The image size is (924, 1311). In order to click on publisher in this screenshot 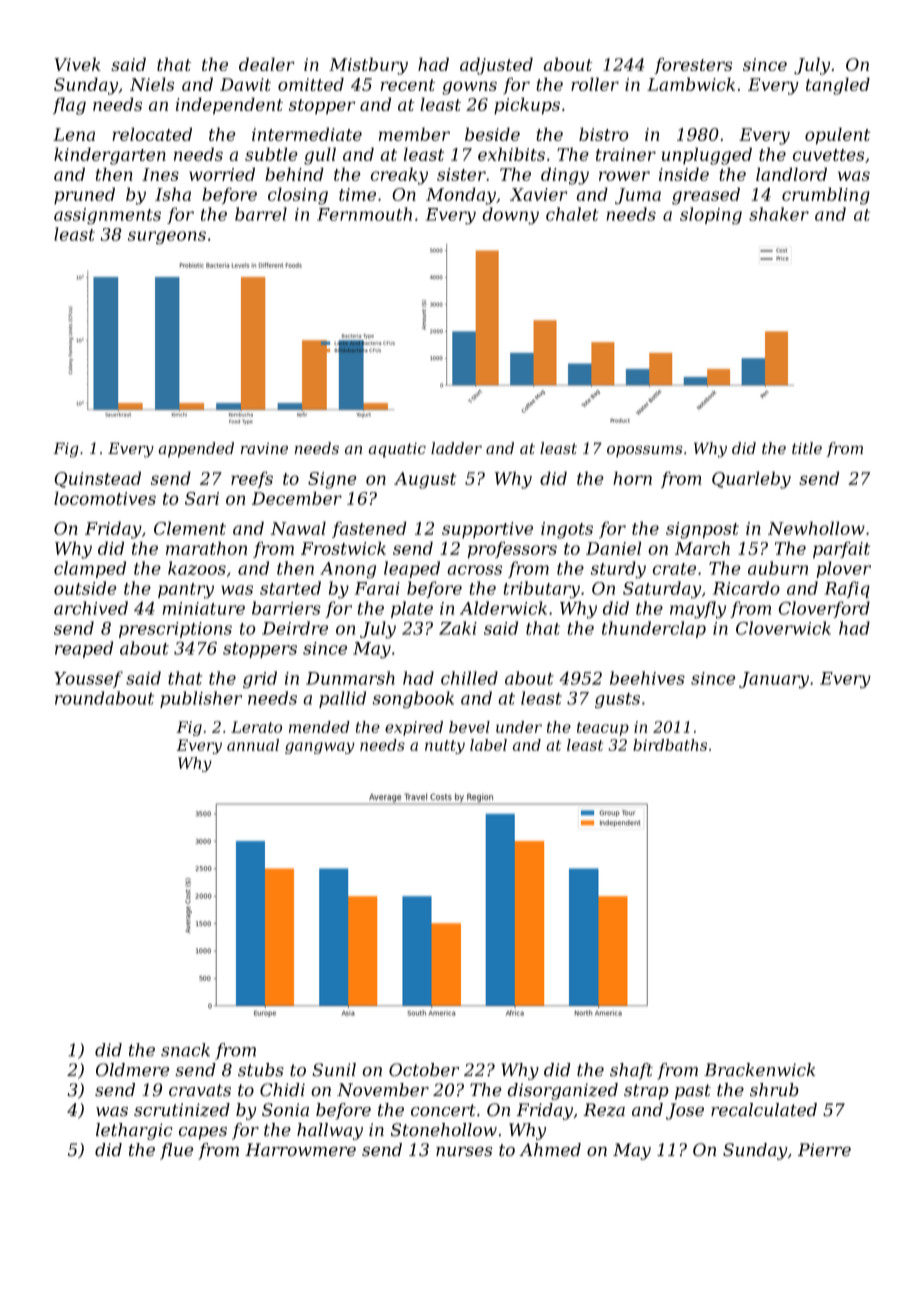, I will do `click(201, 699)`.
